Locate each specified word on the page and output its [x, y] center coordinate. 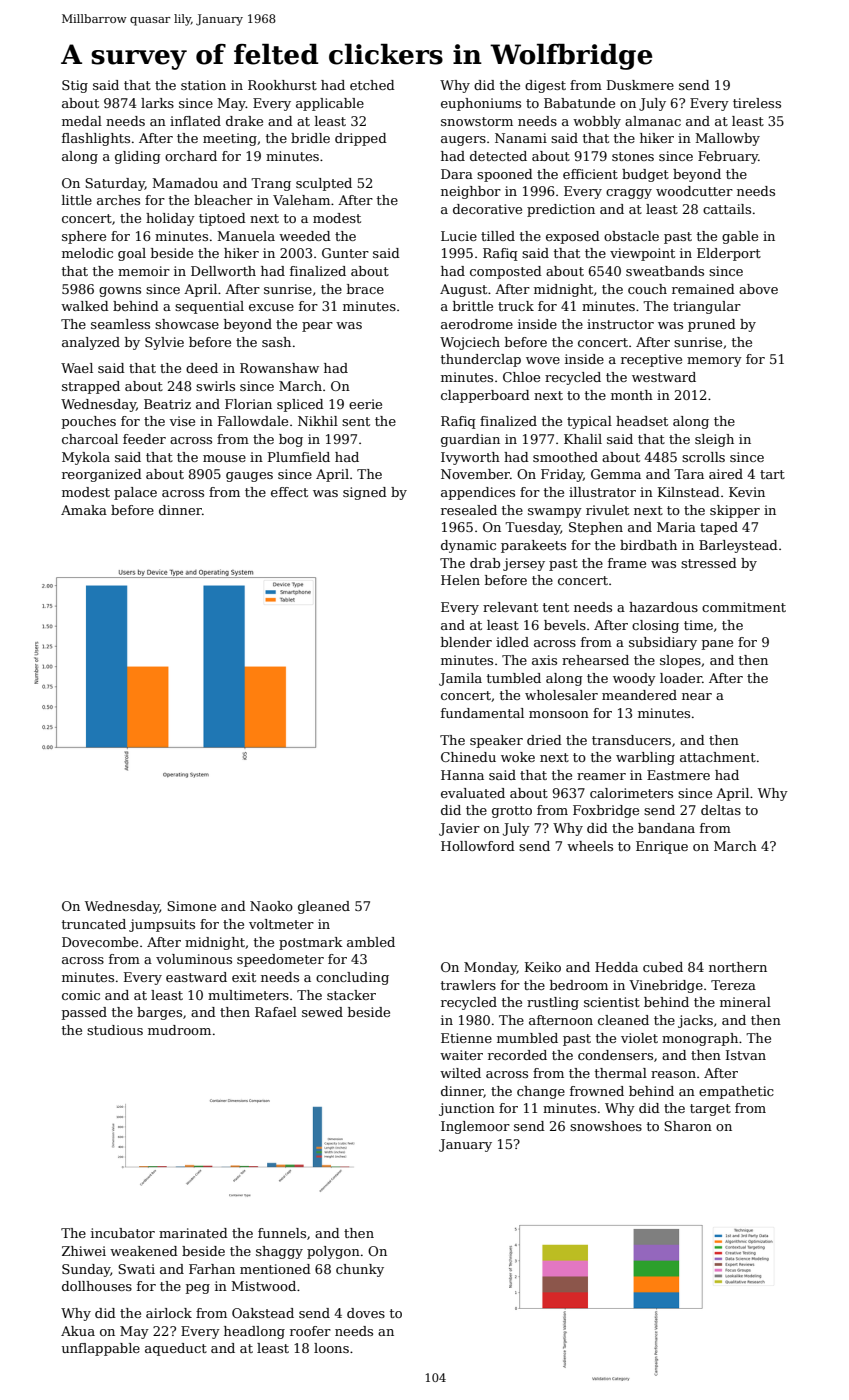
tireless [757, 103]
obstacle [631, 236]
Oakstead [263, 1313]
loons [331, 1348]
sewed [322, 1012]
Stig [75, 86]
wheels [590, 846]
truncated [94, 924]
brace [365, 289]
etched [372, 85]
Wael [77, 368]
